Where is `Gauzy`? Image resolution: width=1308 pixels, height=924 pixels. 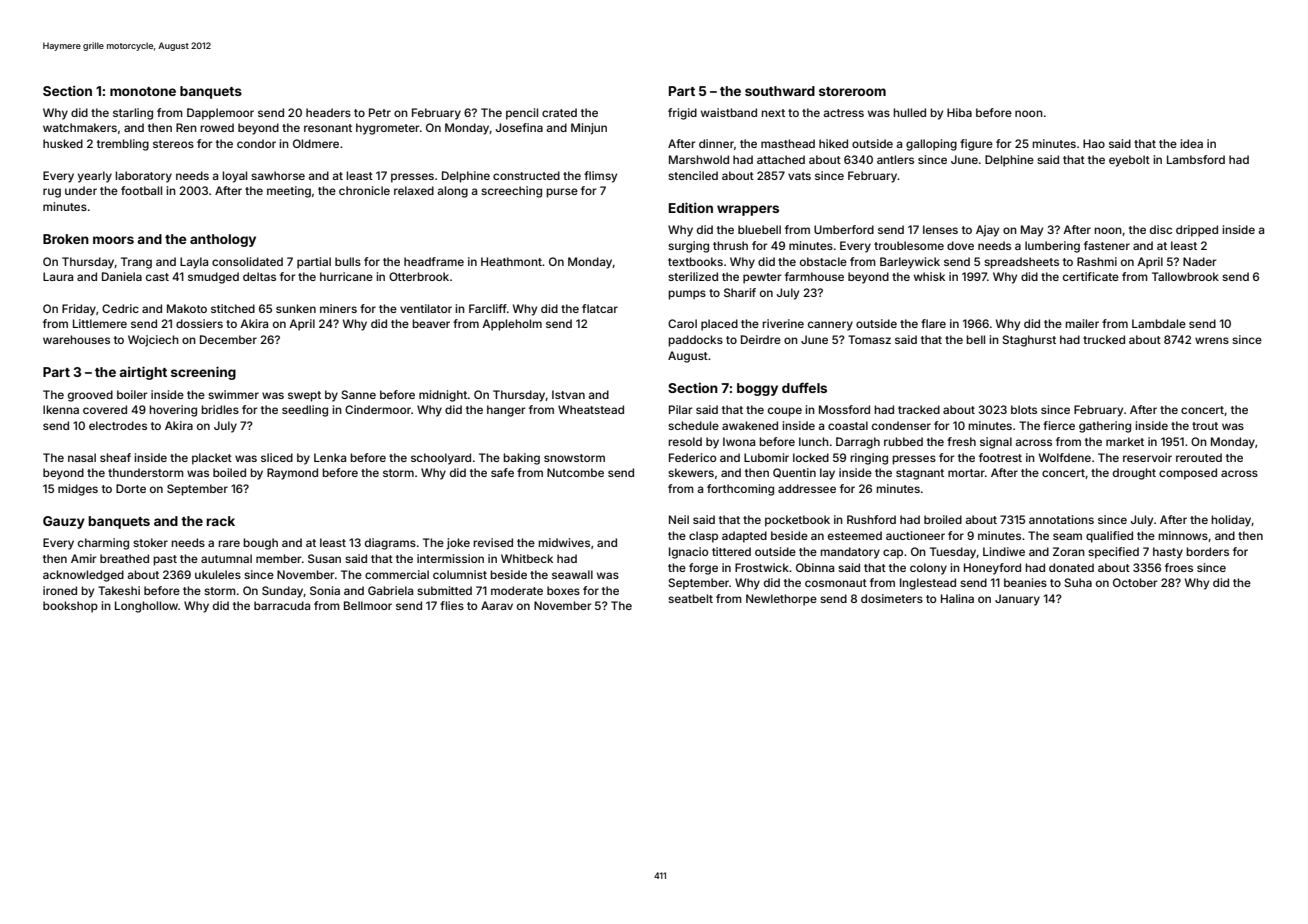
Gauzy is located at coordinates (64, 522).
